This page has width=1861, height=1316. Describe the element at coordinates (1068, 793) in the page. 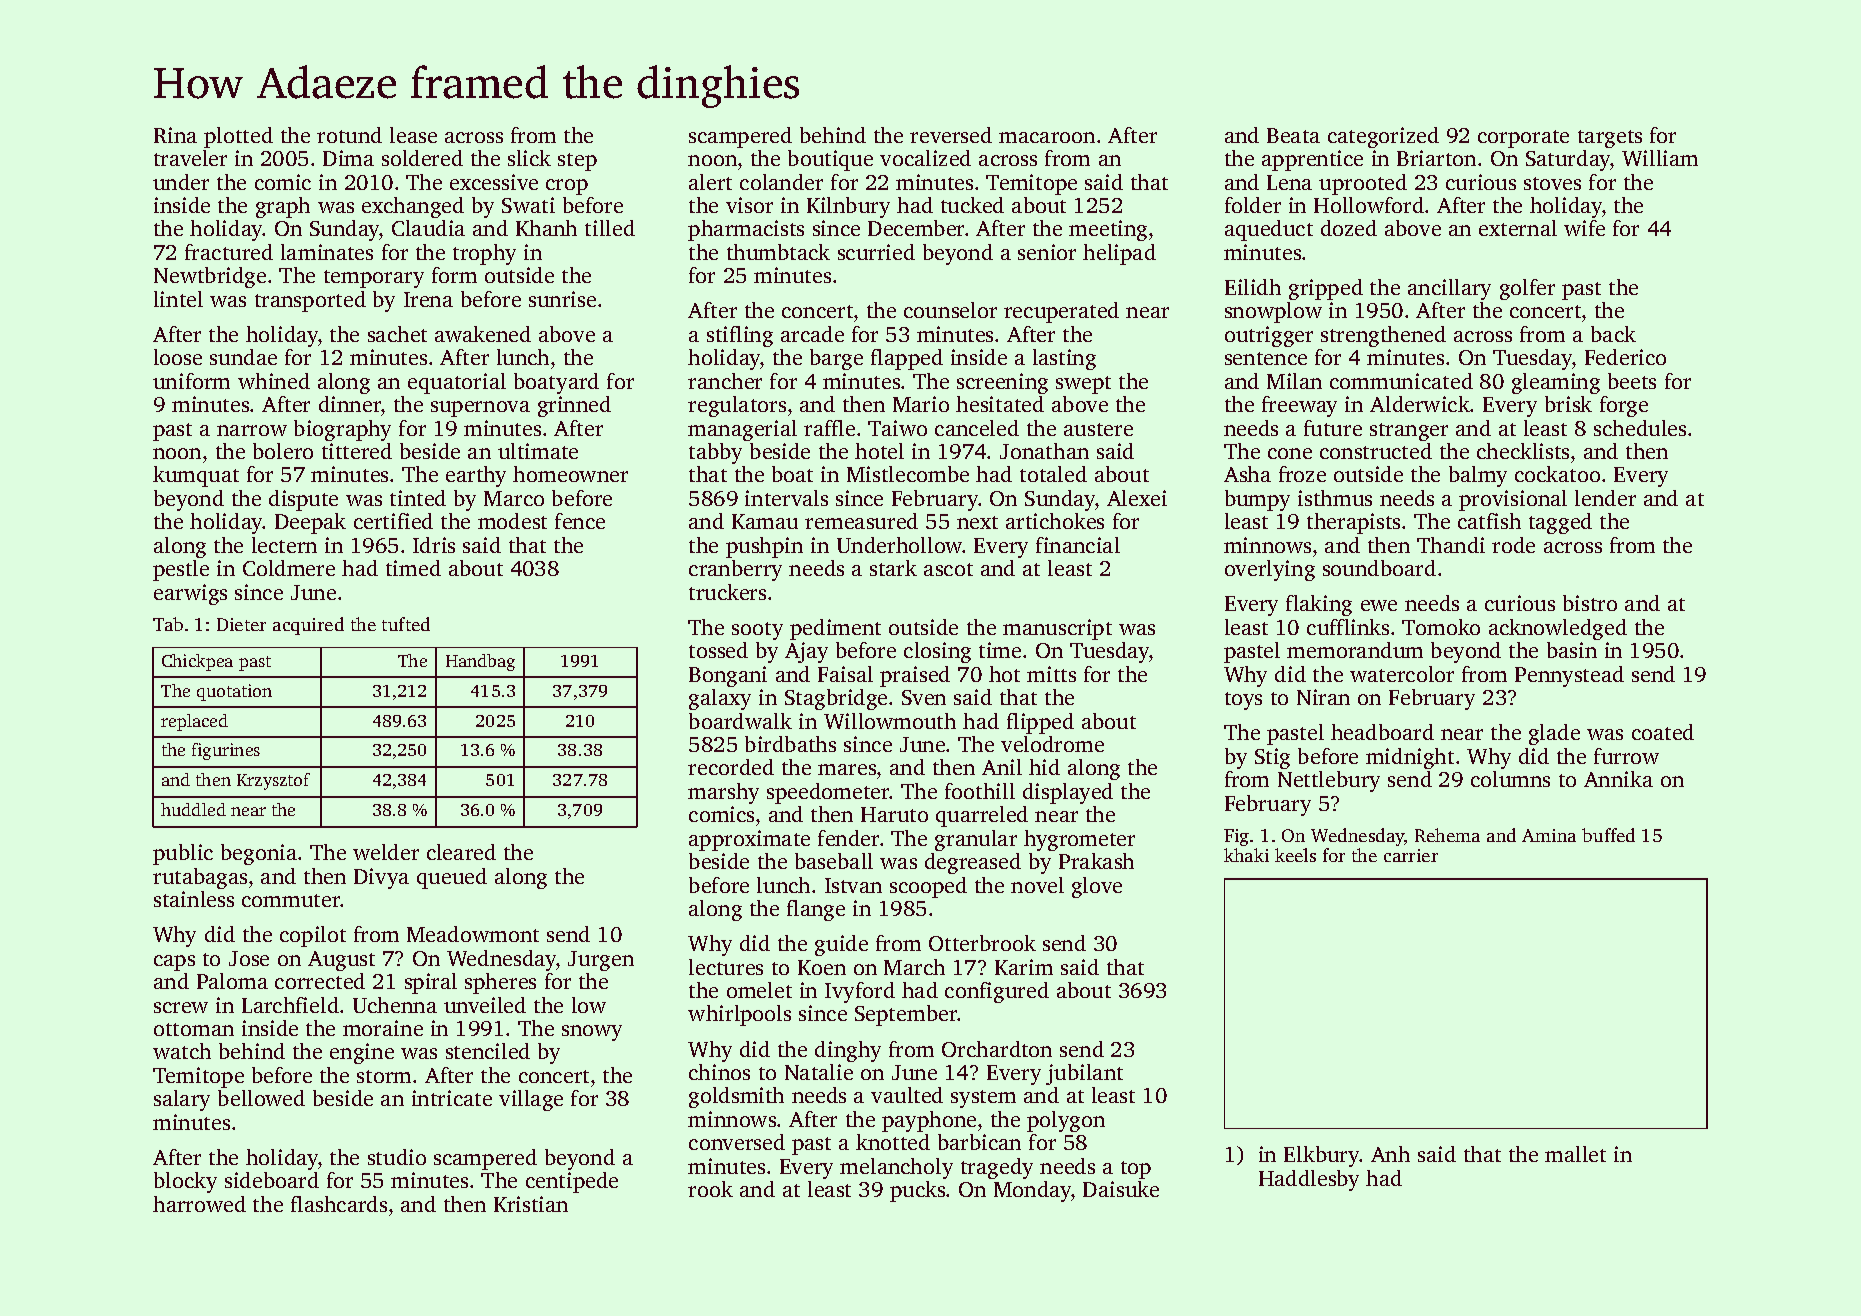

I see `displayed` at that location.
